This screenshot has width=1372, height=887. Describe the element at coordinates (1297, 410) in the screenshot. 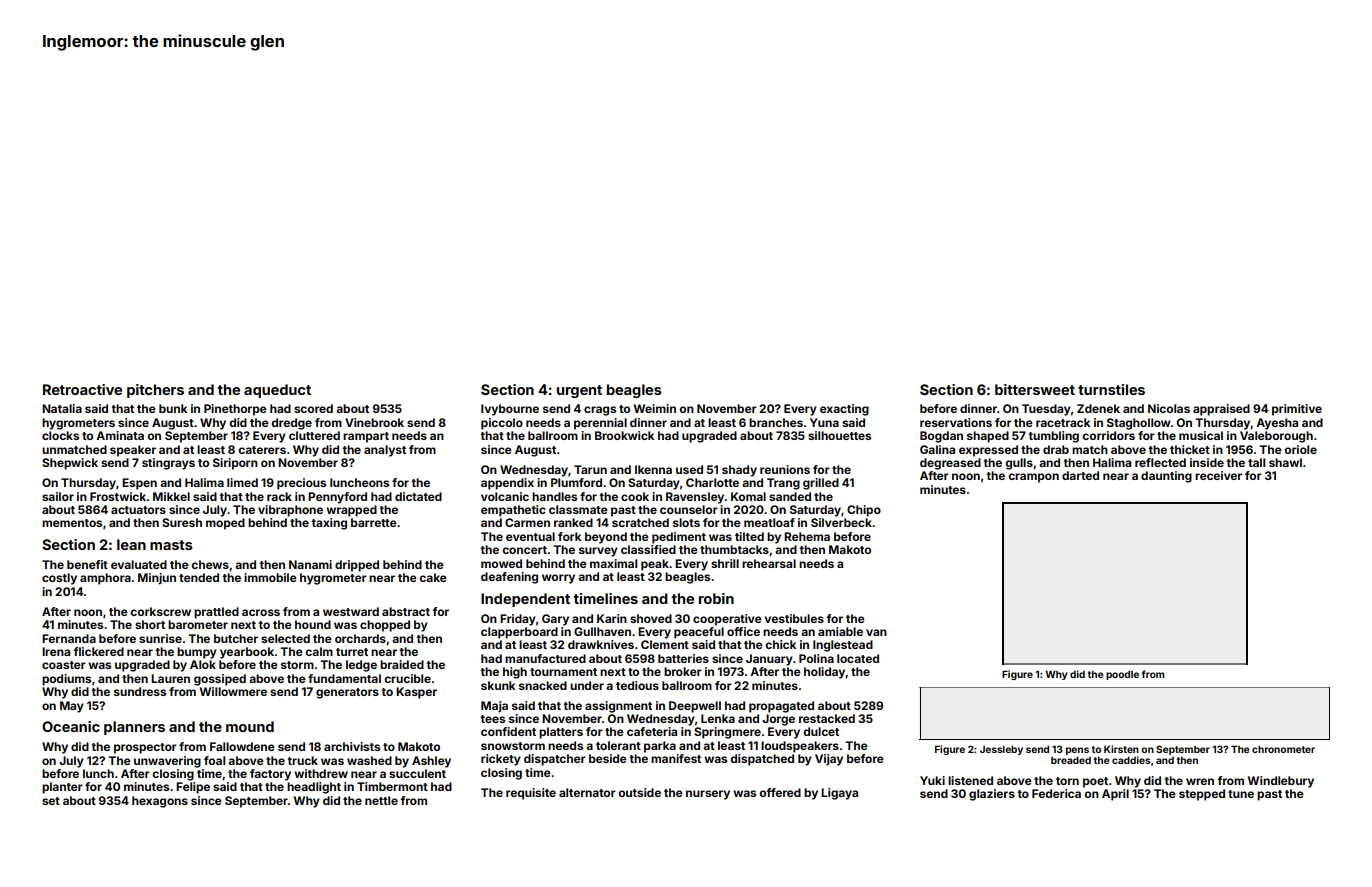

I see `primitive` at that location.
